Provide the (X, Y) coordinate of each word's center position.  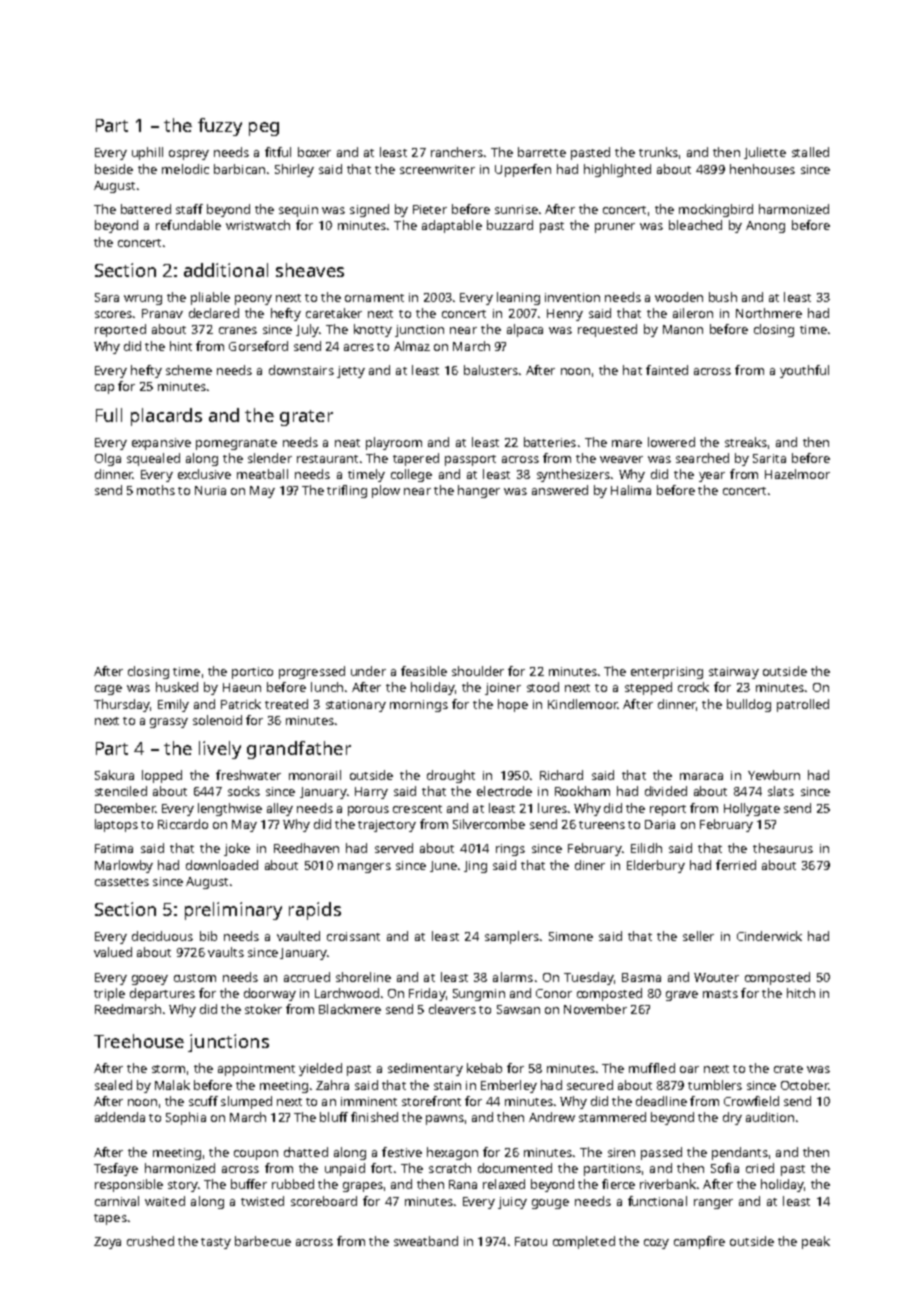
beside (114, 169)
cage (108, 690)
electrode (504, 791)
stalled (810, 152)
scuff (203, 1101)
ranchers (457, 152)
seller (698, 936)
